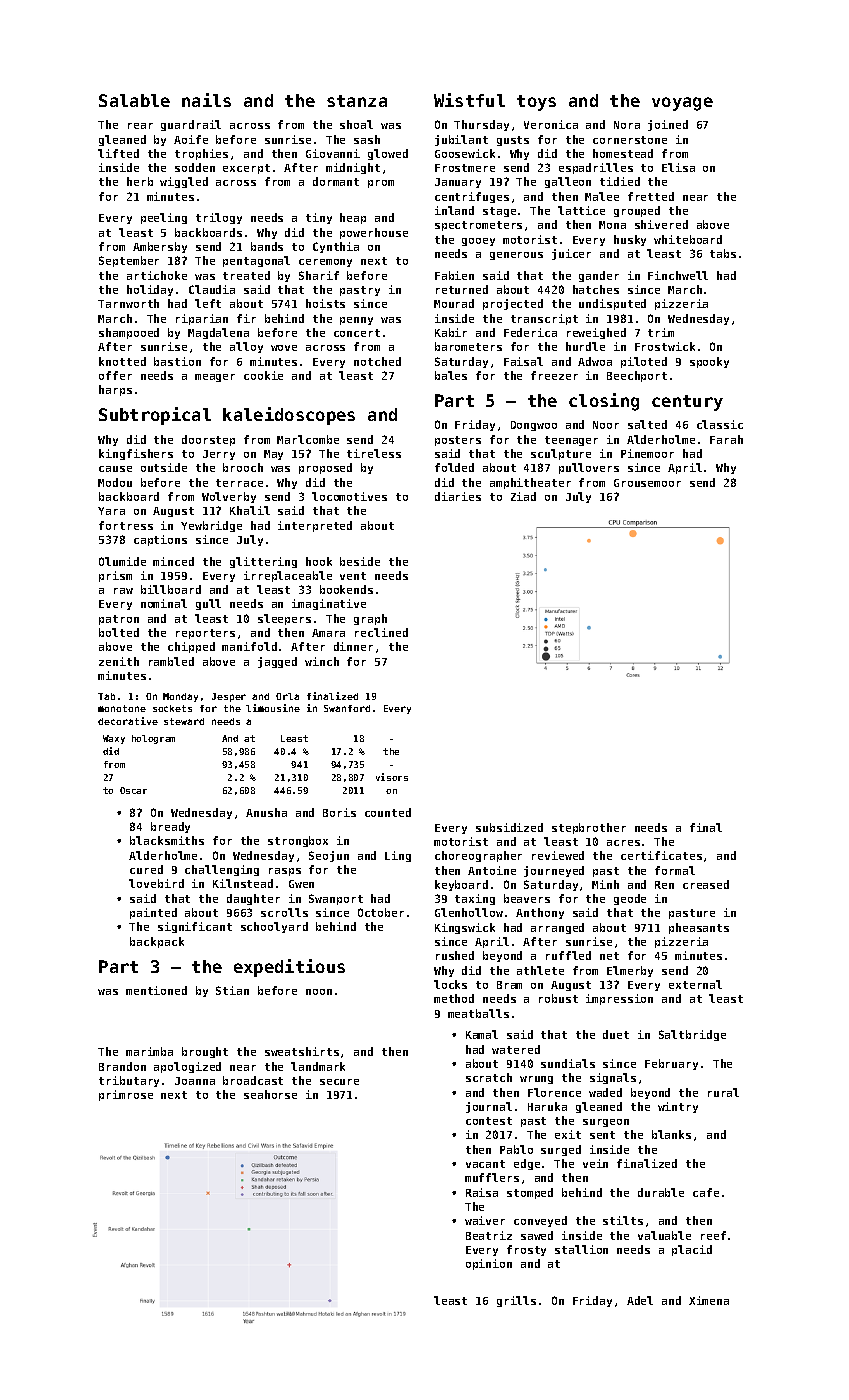  What do you see at coordinates (489, 1235) in the image?
I see `Beatriz` at bounding box center [489, 1235].
